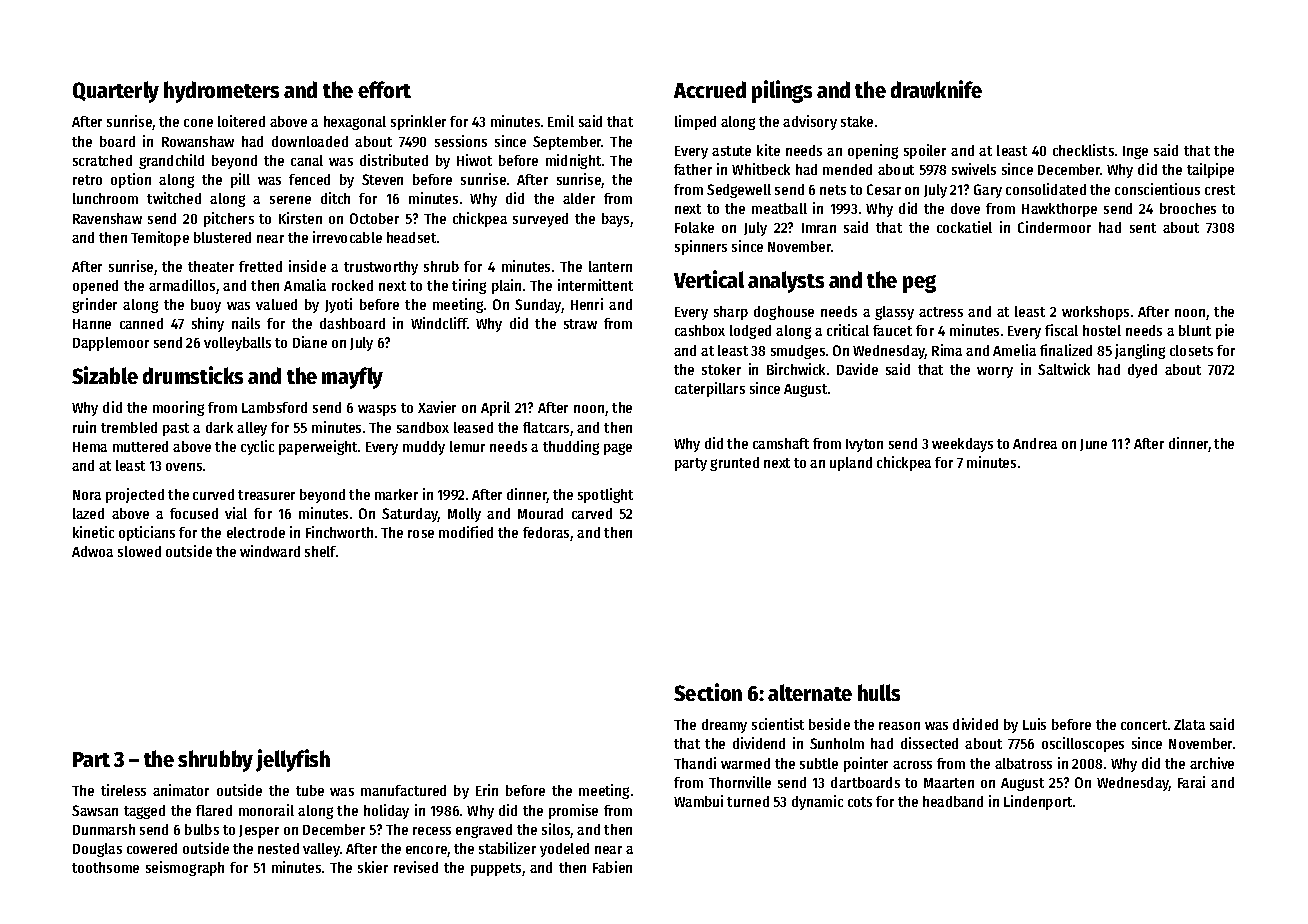 The width and height of the screenshot is (1308, 924). What do you see at coordinates (879, 692) in the screenshot?
I see `hulls` at bounding box center [879, 692].
